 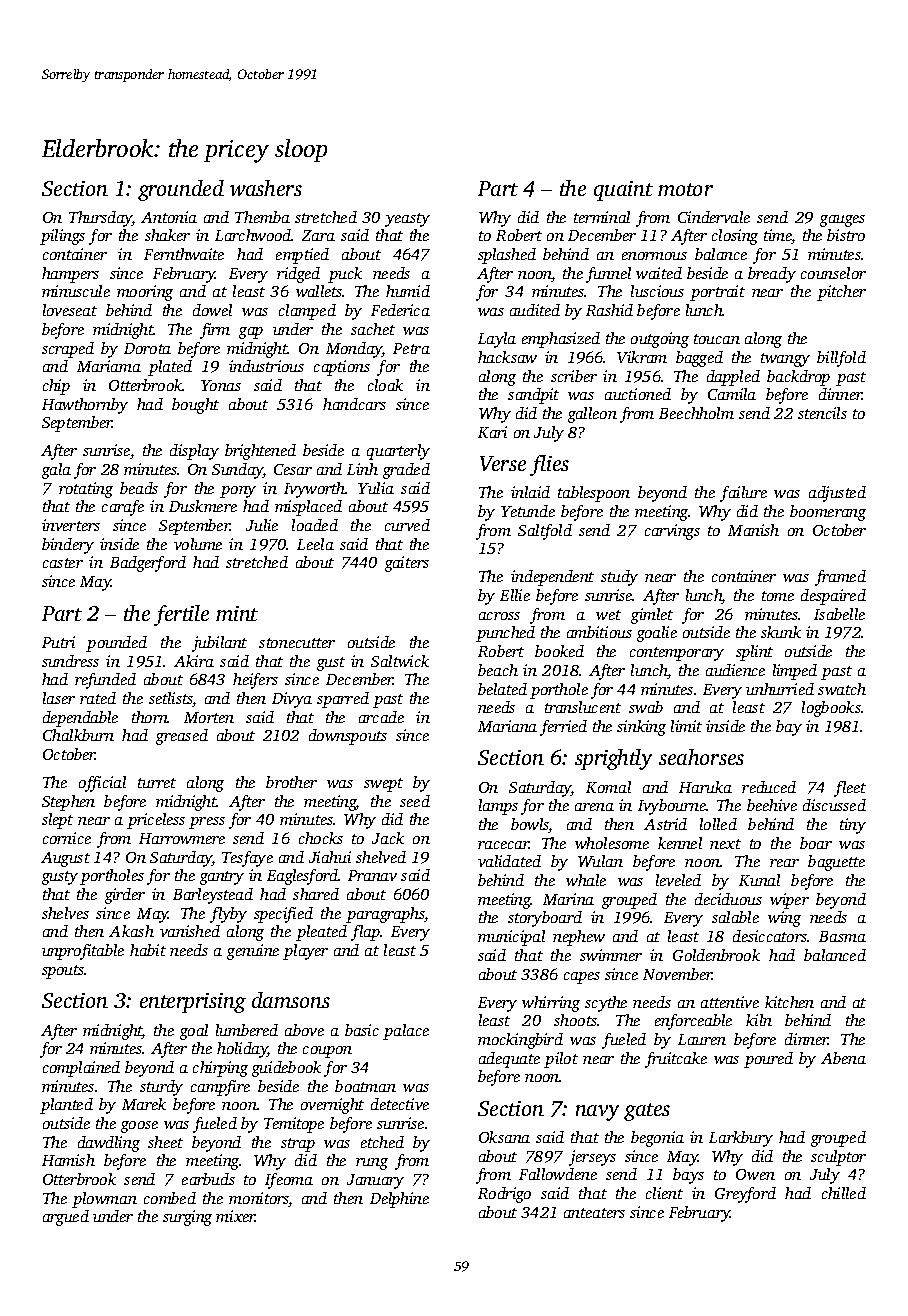 I want to click on Chalkburn, so click(x=78, y=735).
